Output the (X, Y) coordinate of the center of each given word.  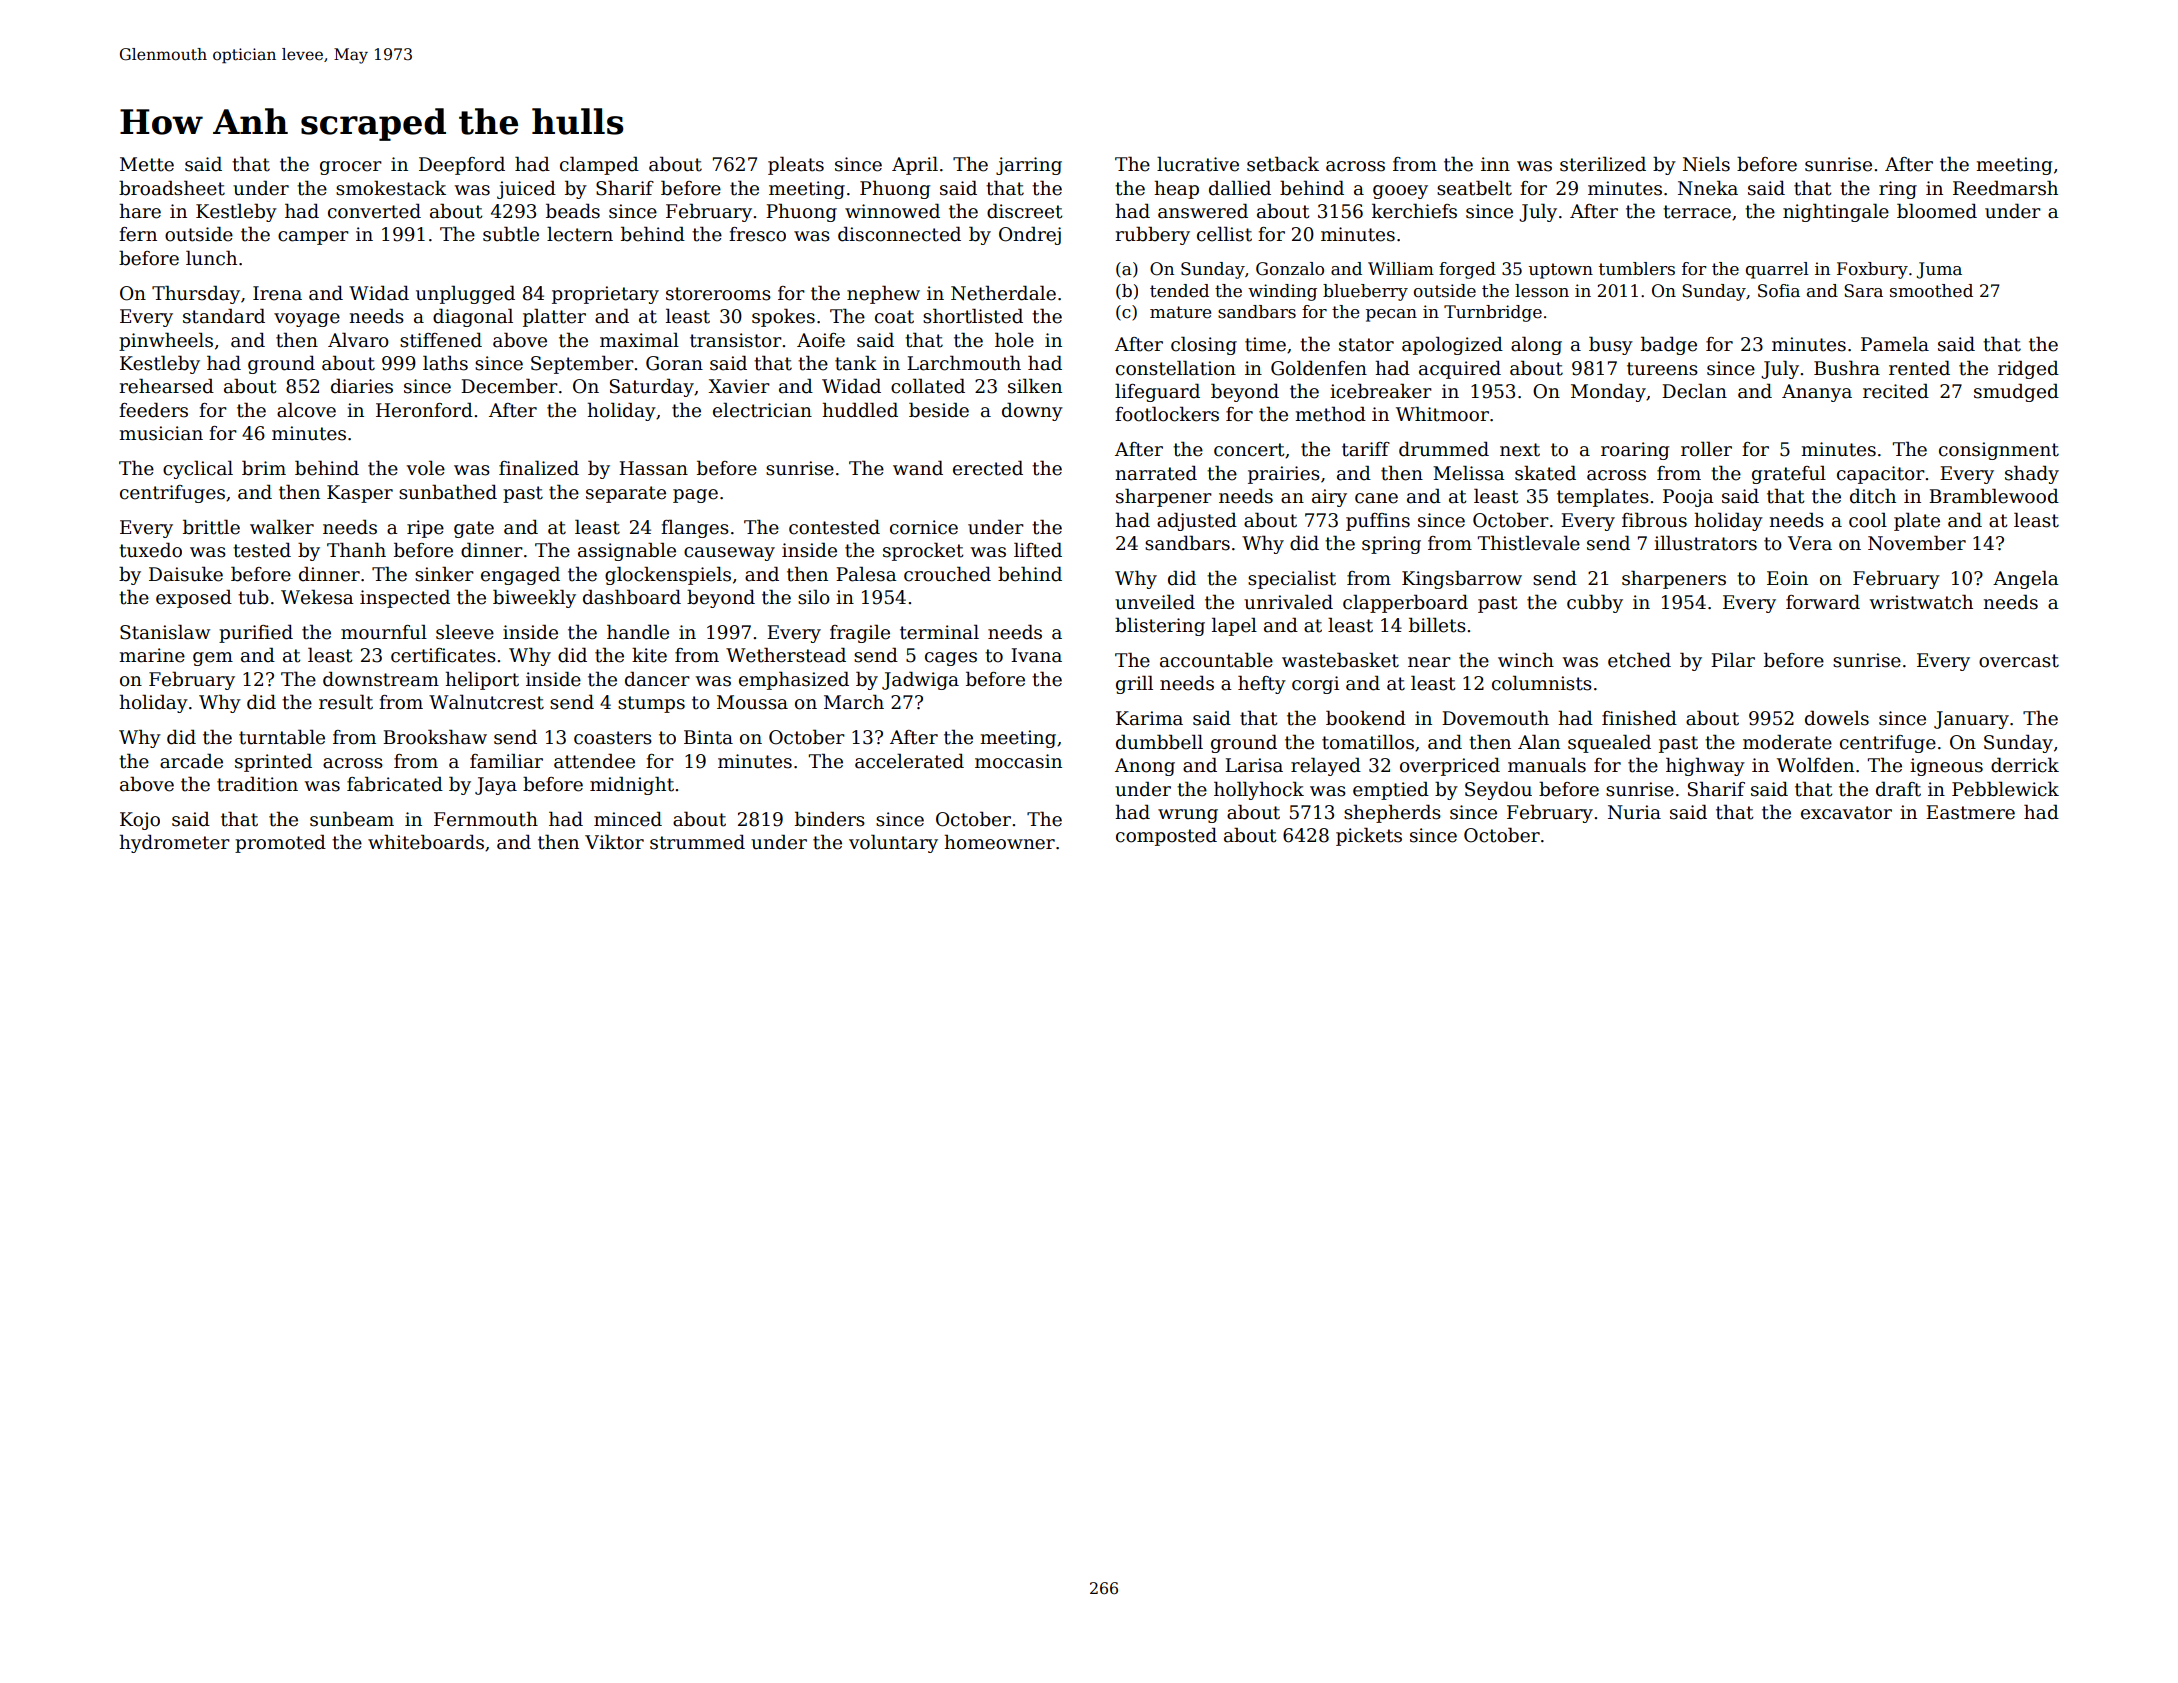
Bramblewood (1994, 496)
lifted (1038, 550)
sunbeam (352, 819)
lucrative (1198, 164)
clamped (599, 165)
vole (426, 468)
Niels (1706, 164)
